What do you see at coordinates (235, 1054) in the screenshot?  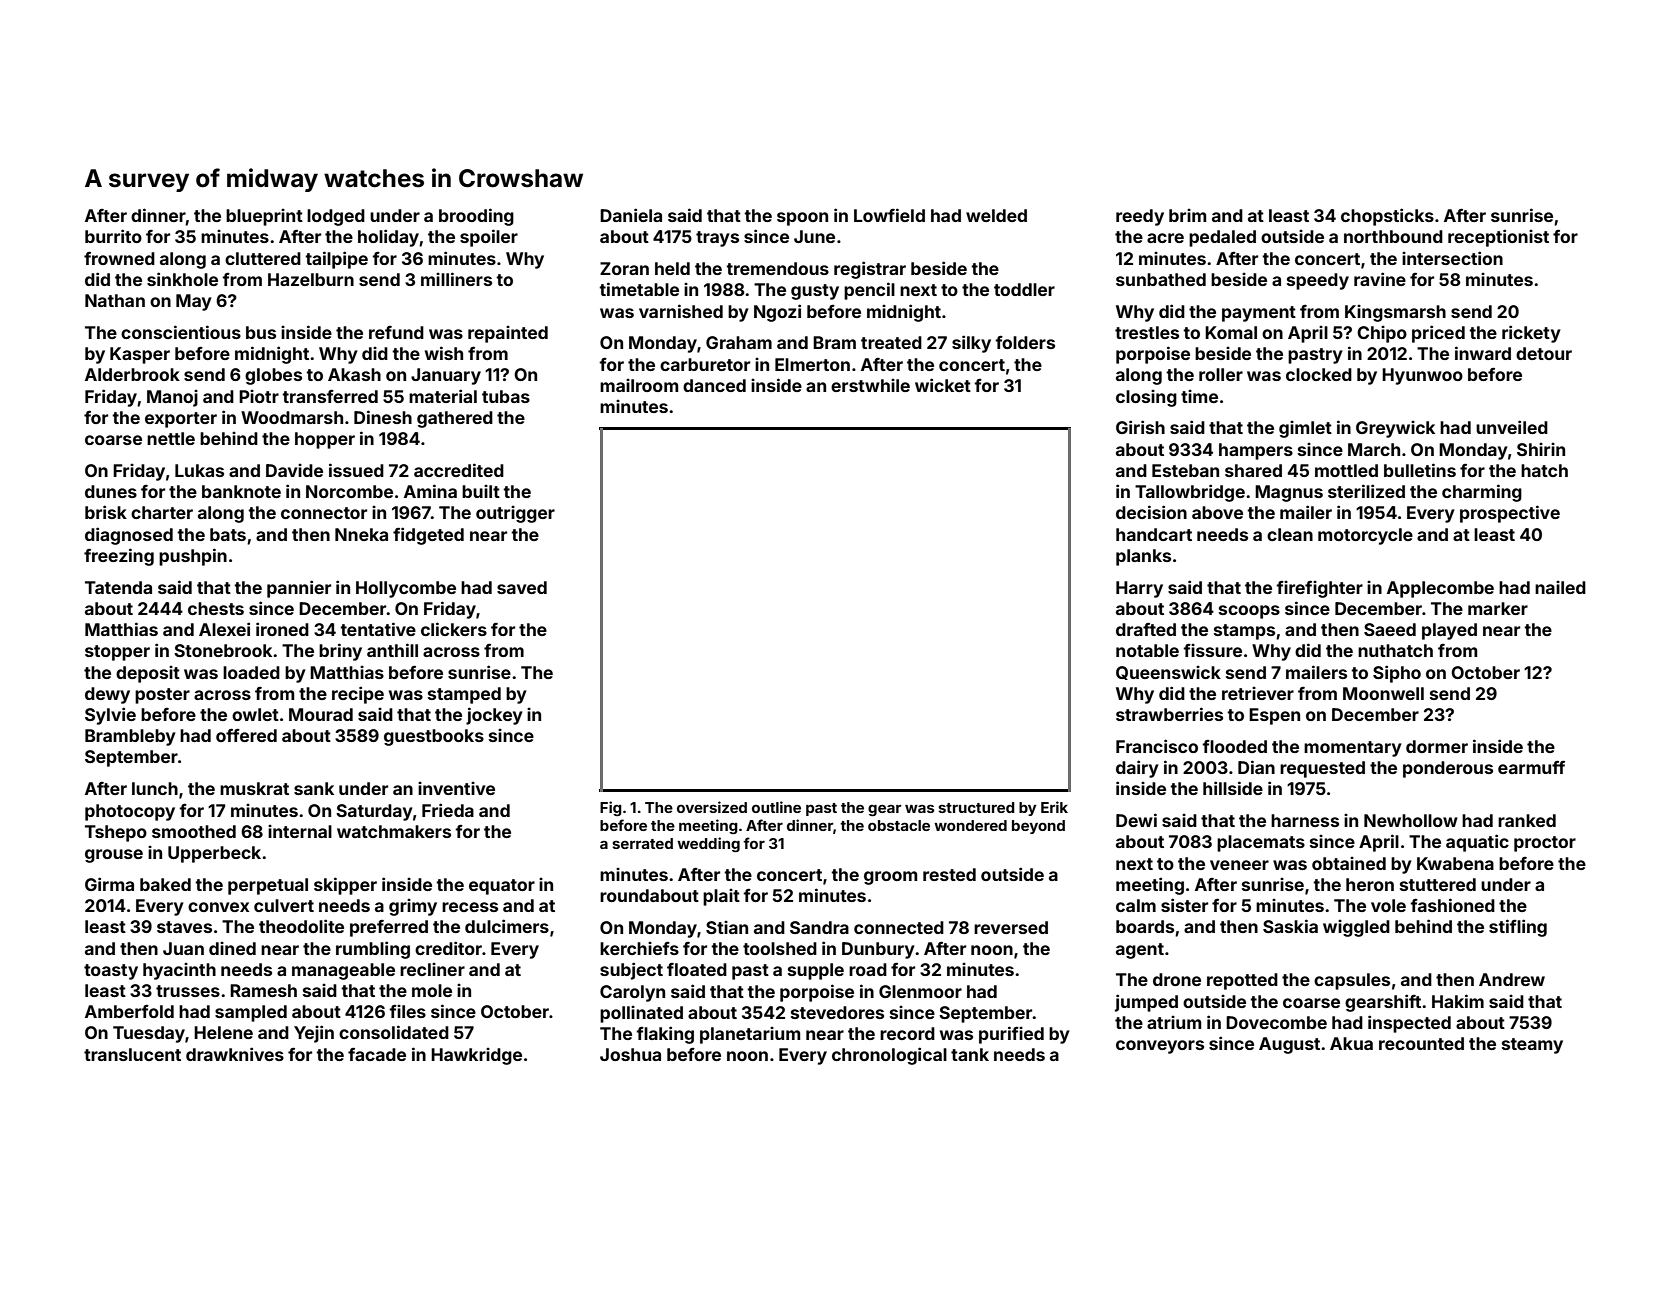 I see `drawknives` at bounding box center [235, 1054].
